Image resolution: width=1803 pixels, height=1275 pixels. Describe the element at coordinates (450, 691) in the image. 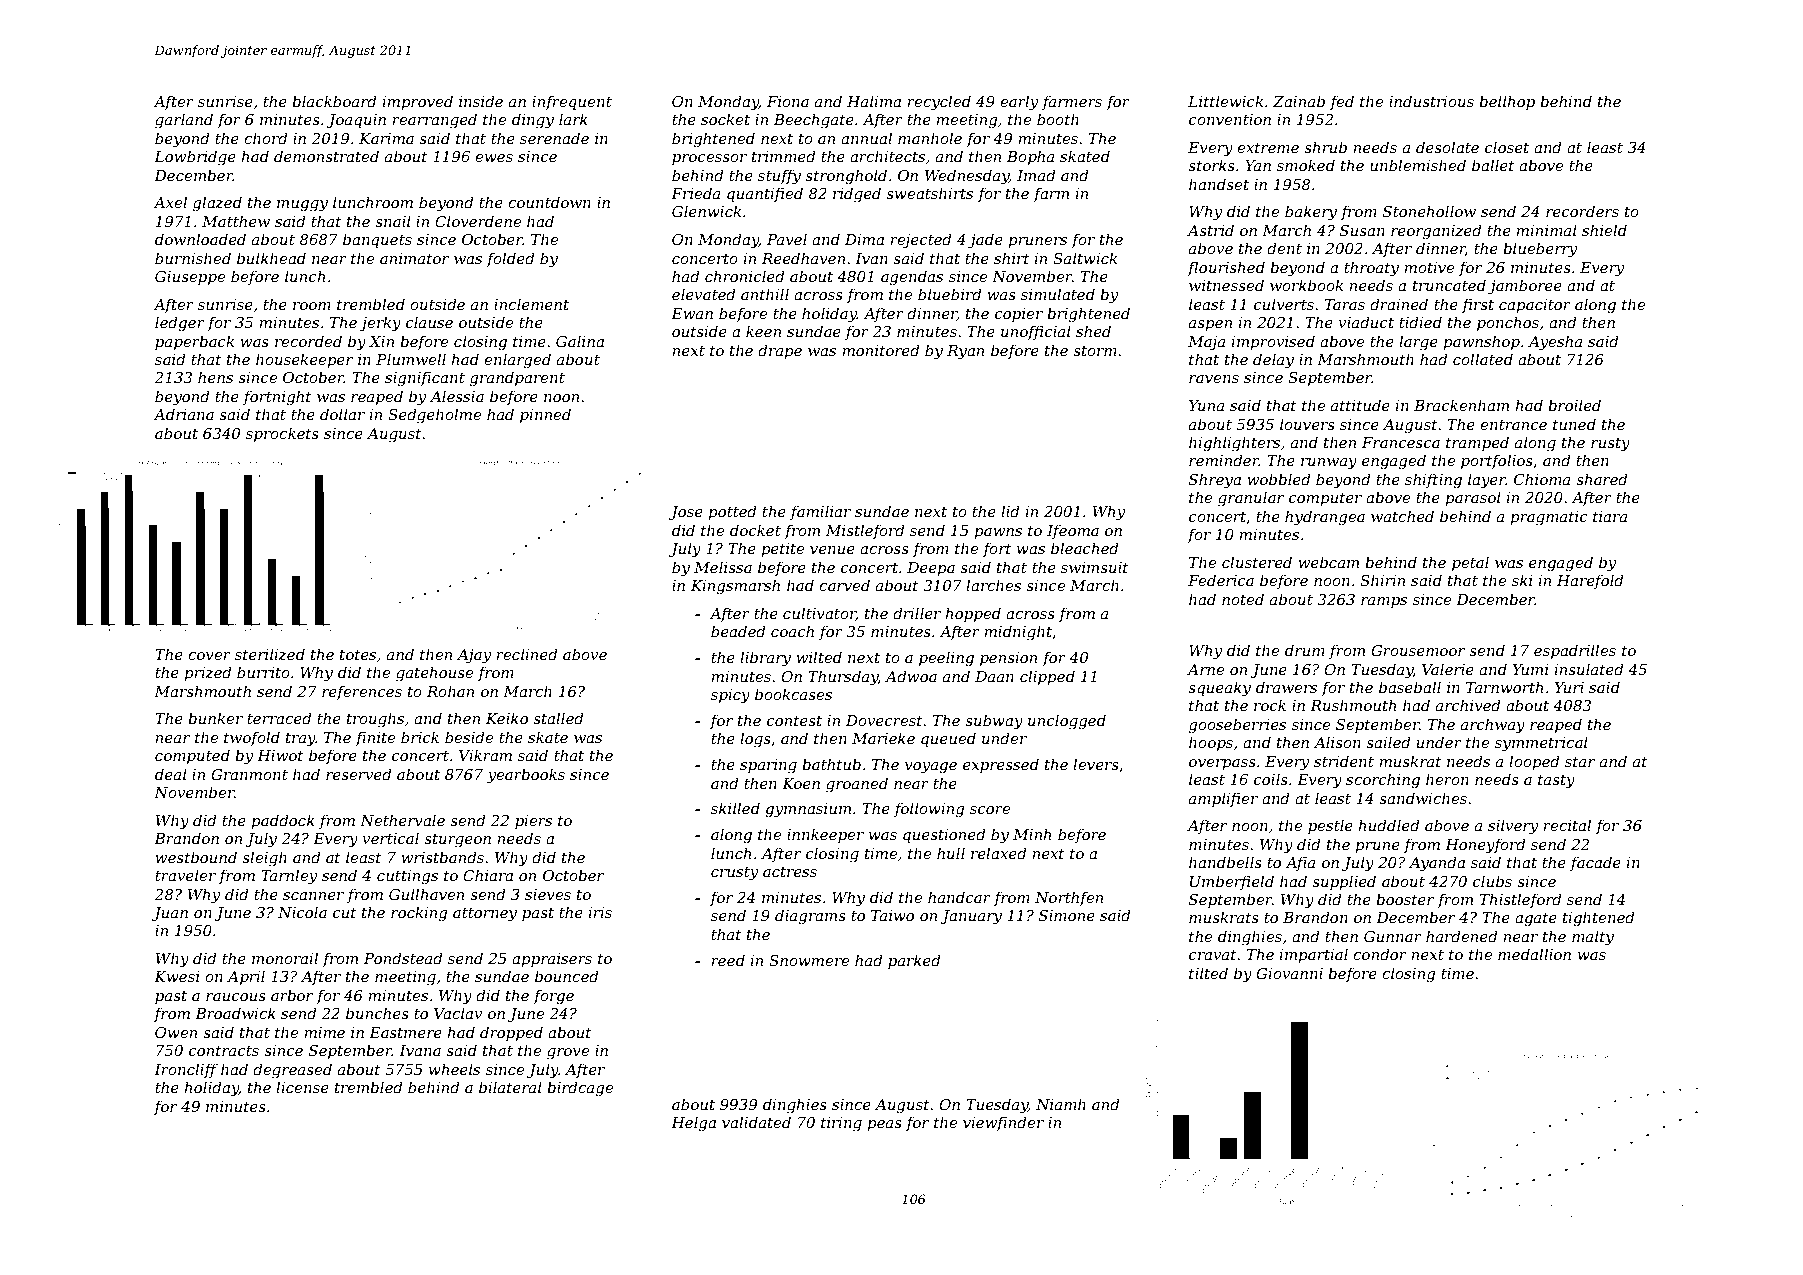

I see `Rohan` at that location.
